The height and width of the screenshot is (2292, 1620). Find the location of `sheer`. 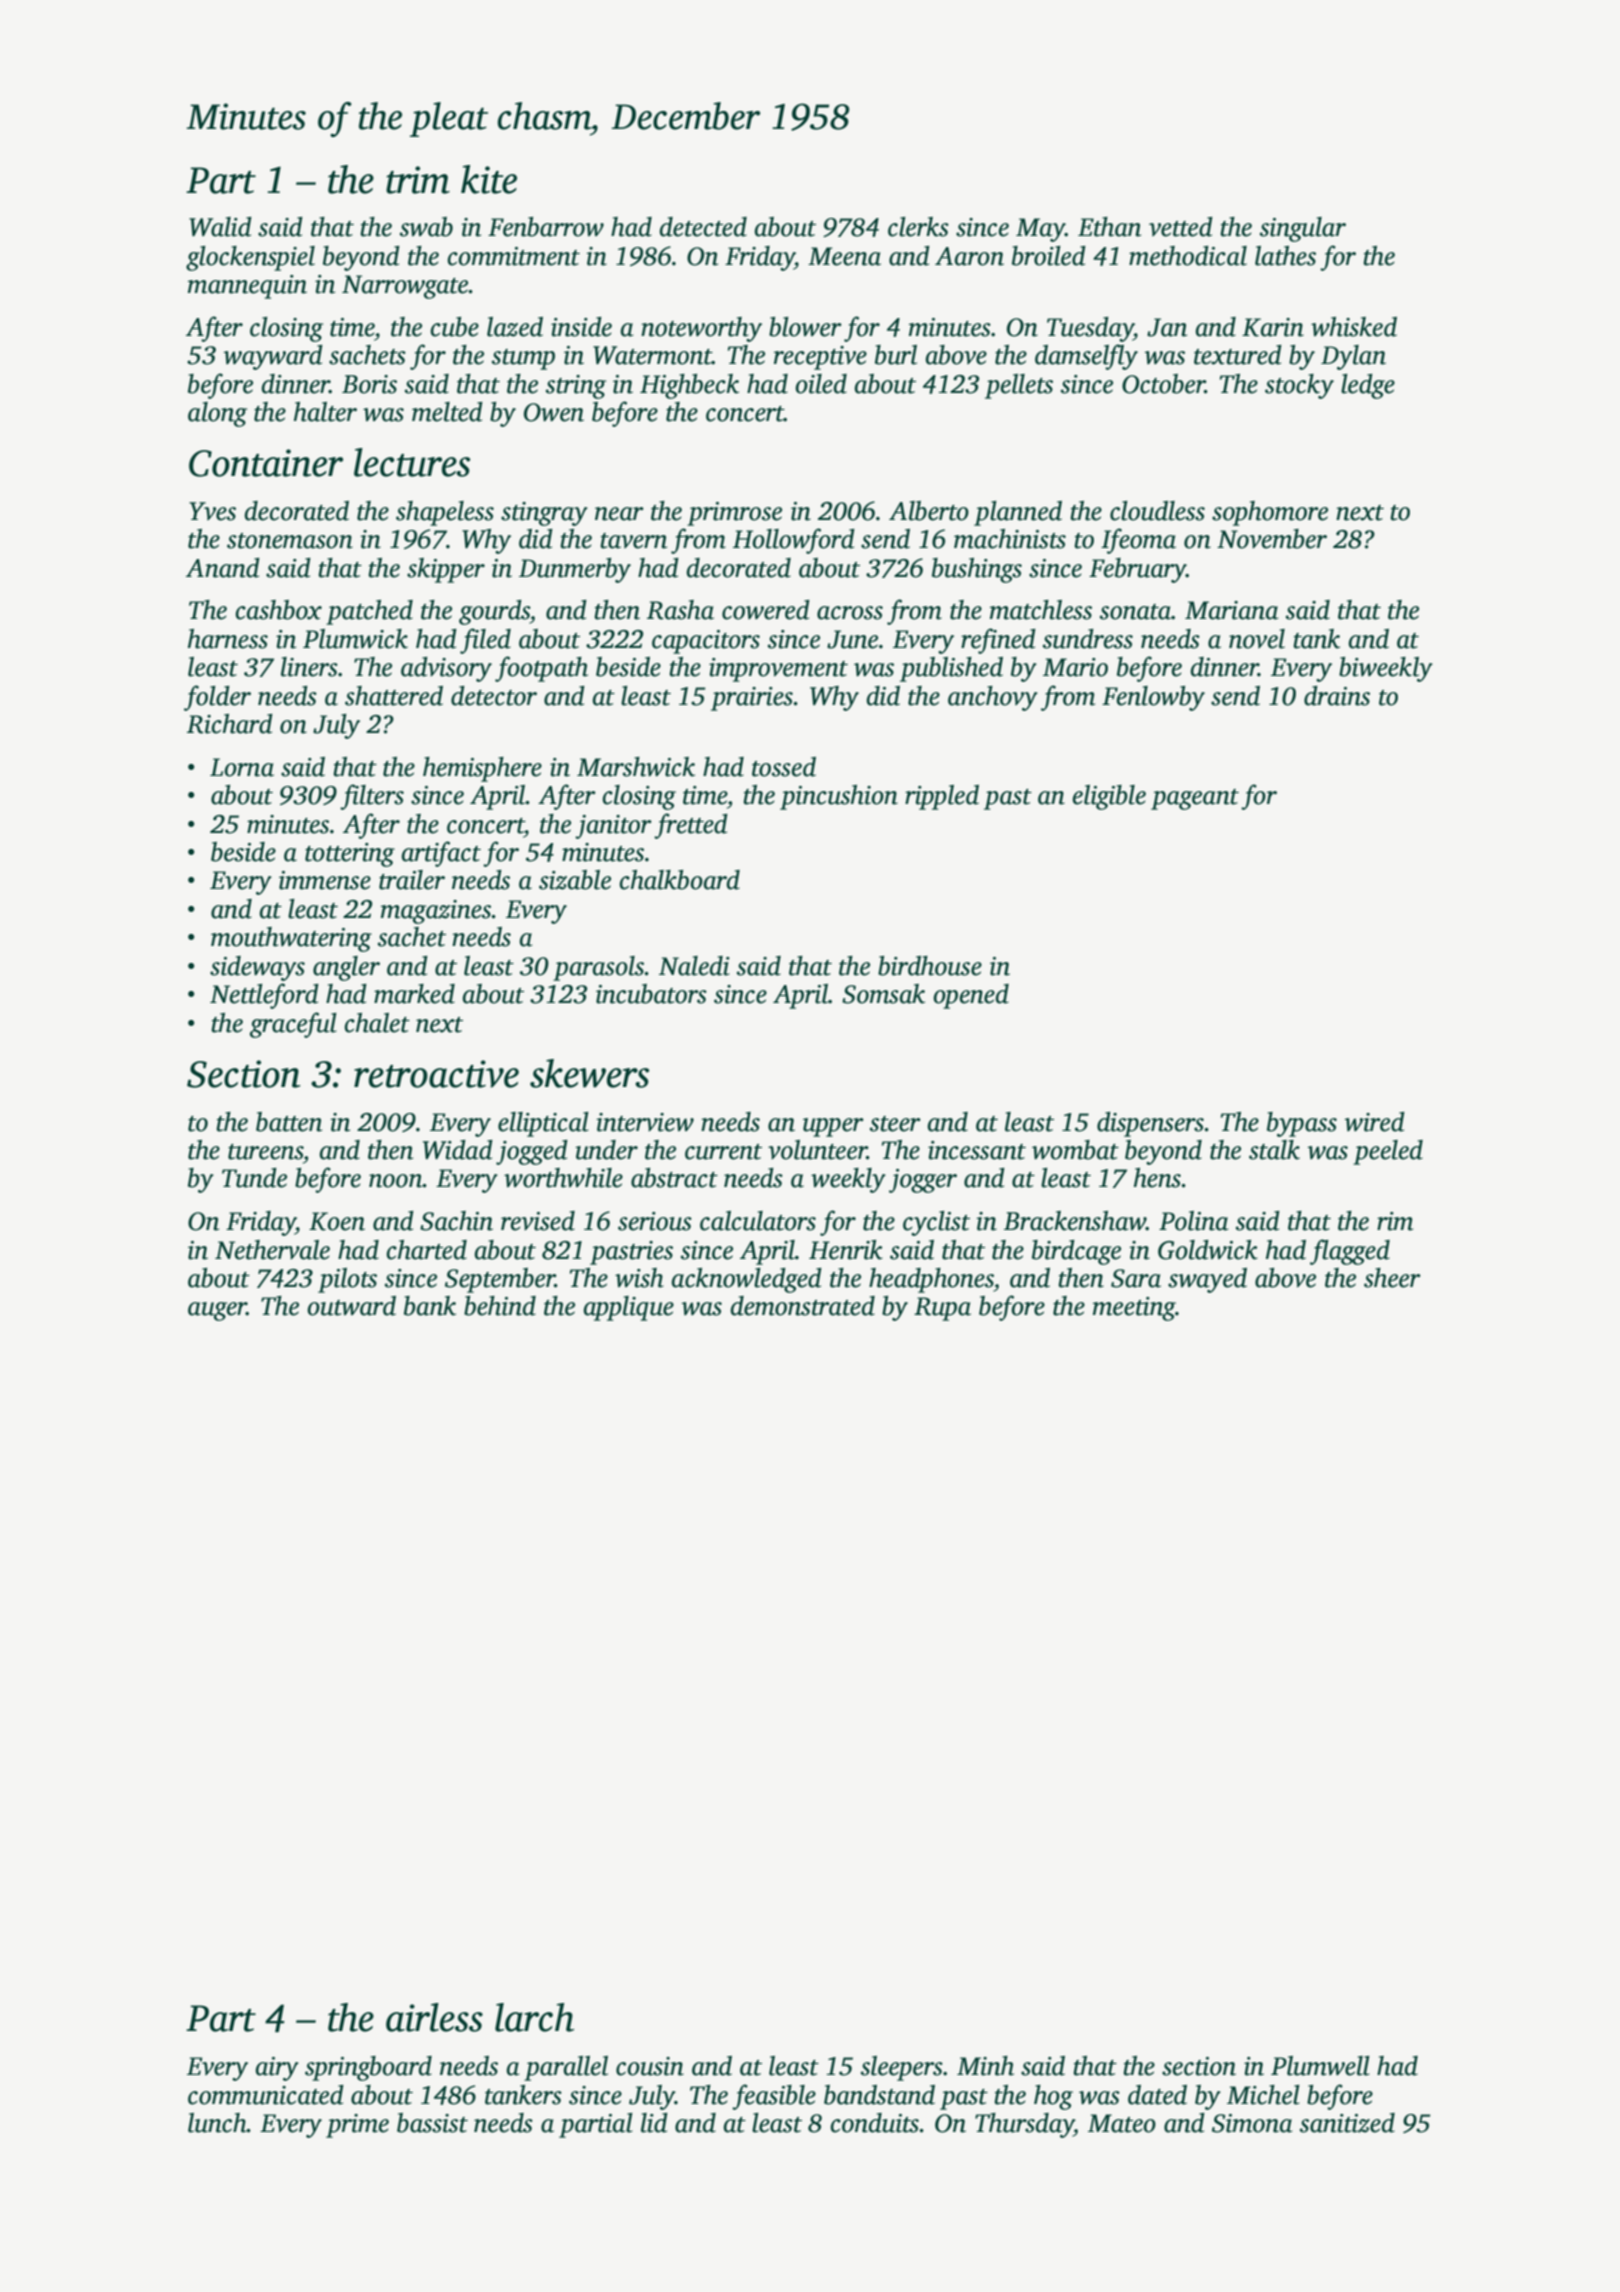

sheer is located at coordinates (1392, 1278).
